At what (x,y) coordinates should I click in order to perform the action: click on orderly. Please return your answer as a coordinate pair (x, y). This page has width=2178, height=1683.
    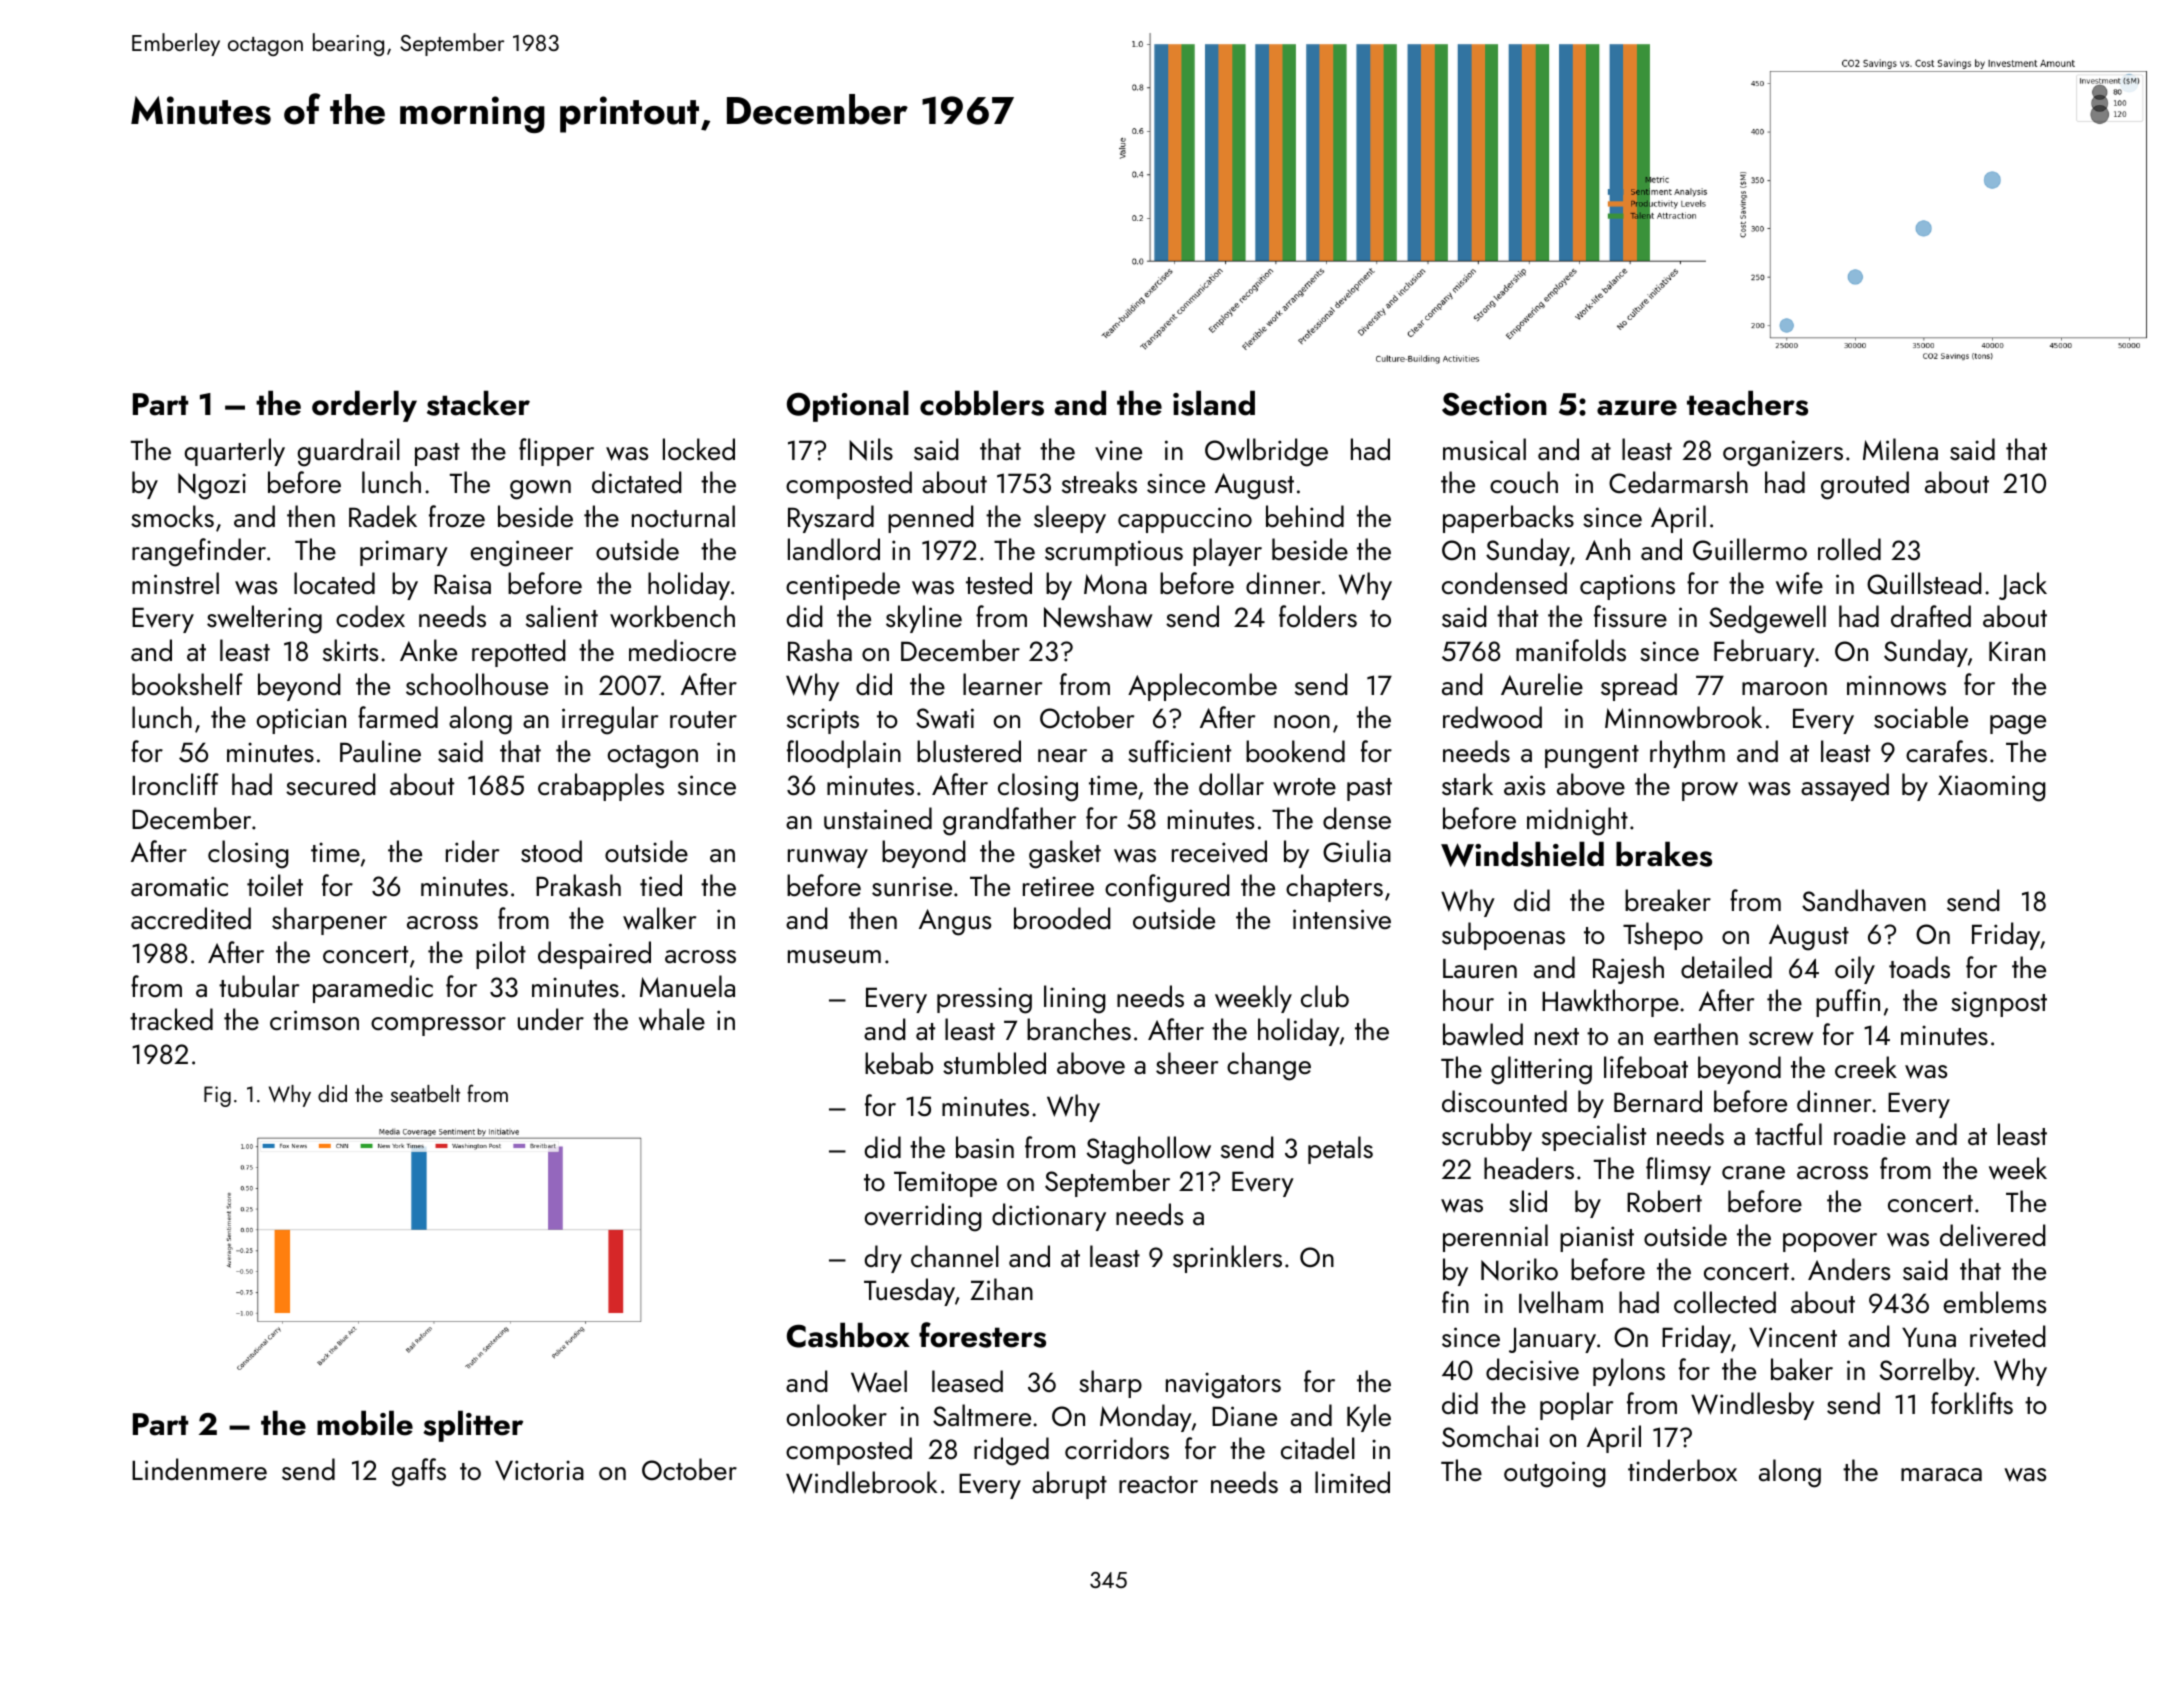
    Looking at the image, I should click on (364, 406).
